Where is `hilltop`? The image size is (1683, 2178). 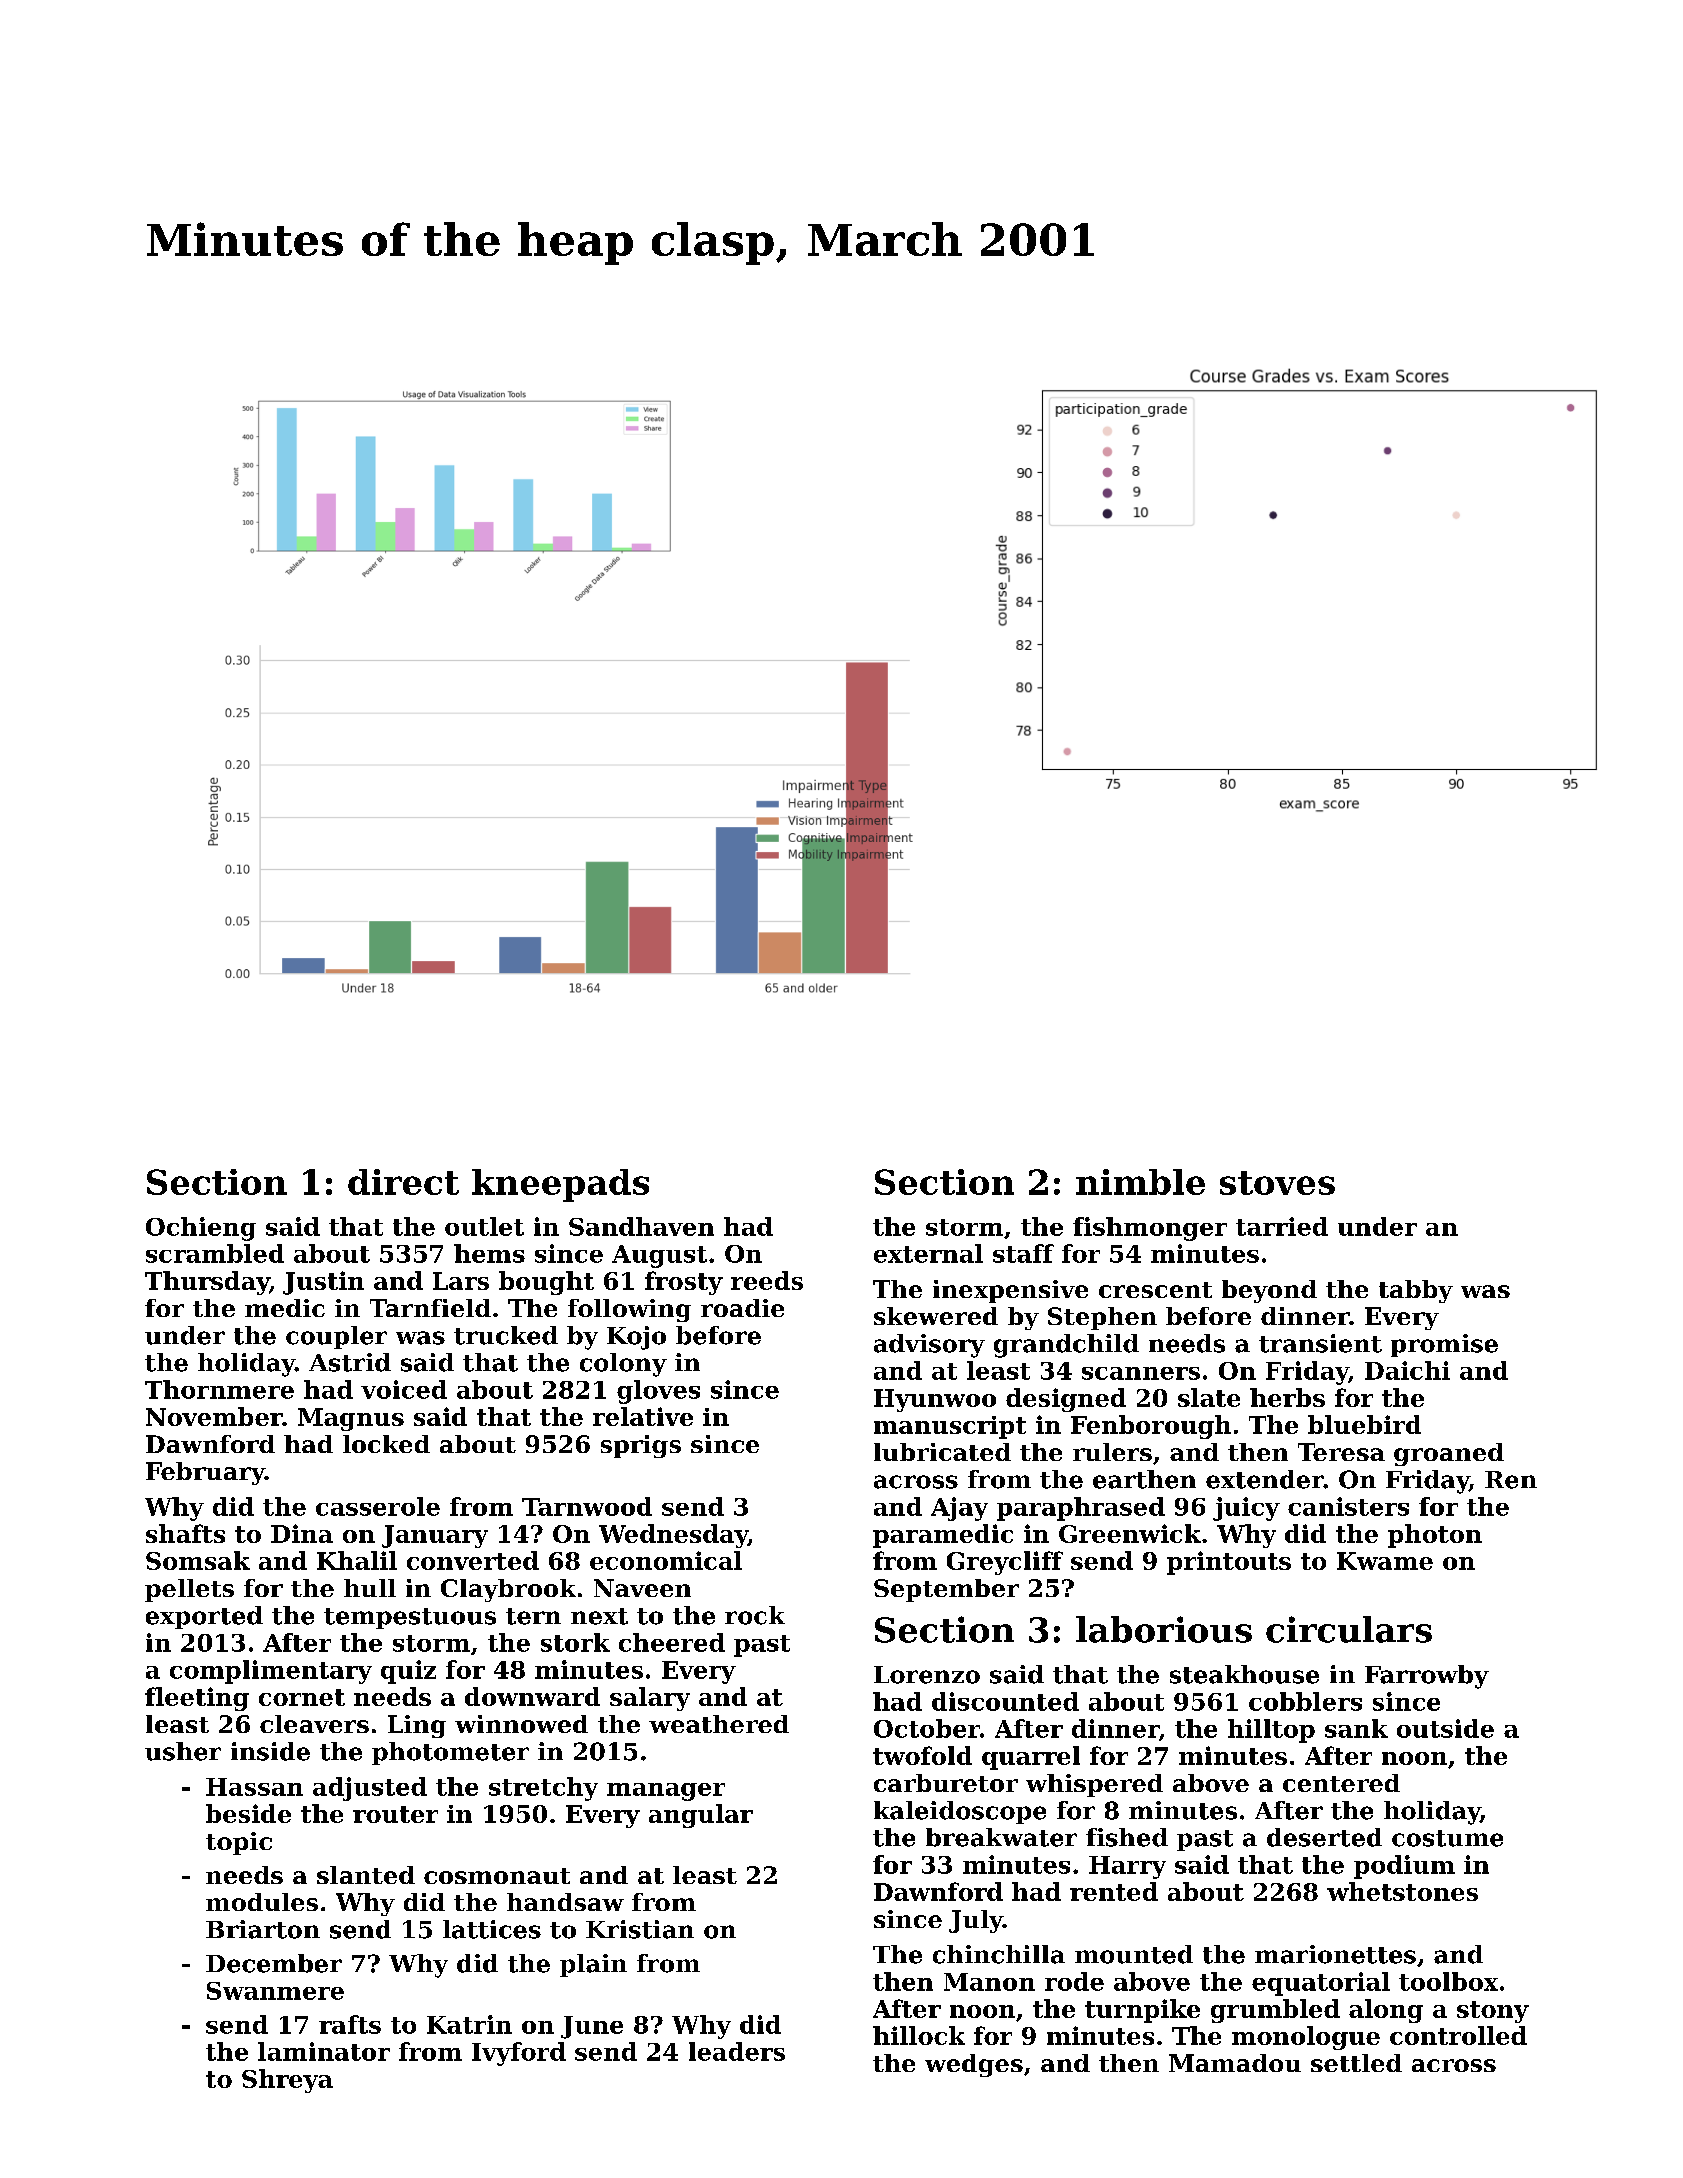
hilltop is located at coordinates (1271, 1731).
